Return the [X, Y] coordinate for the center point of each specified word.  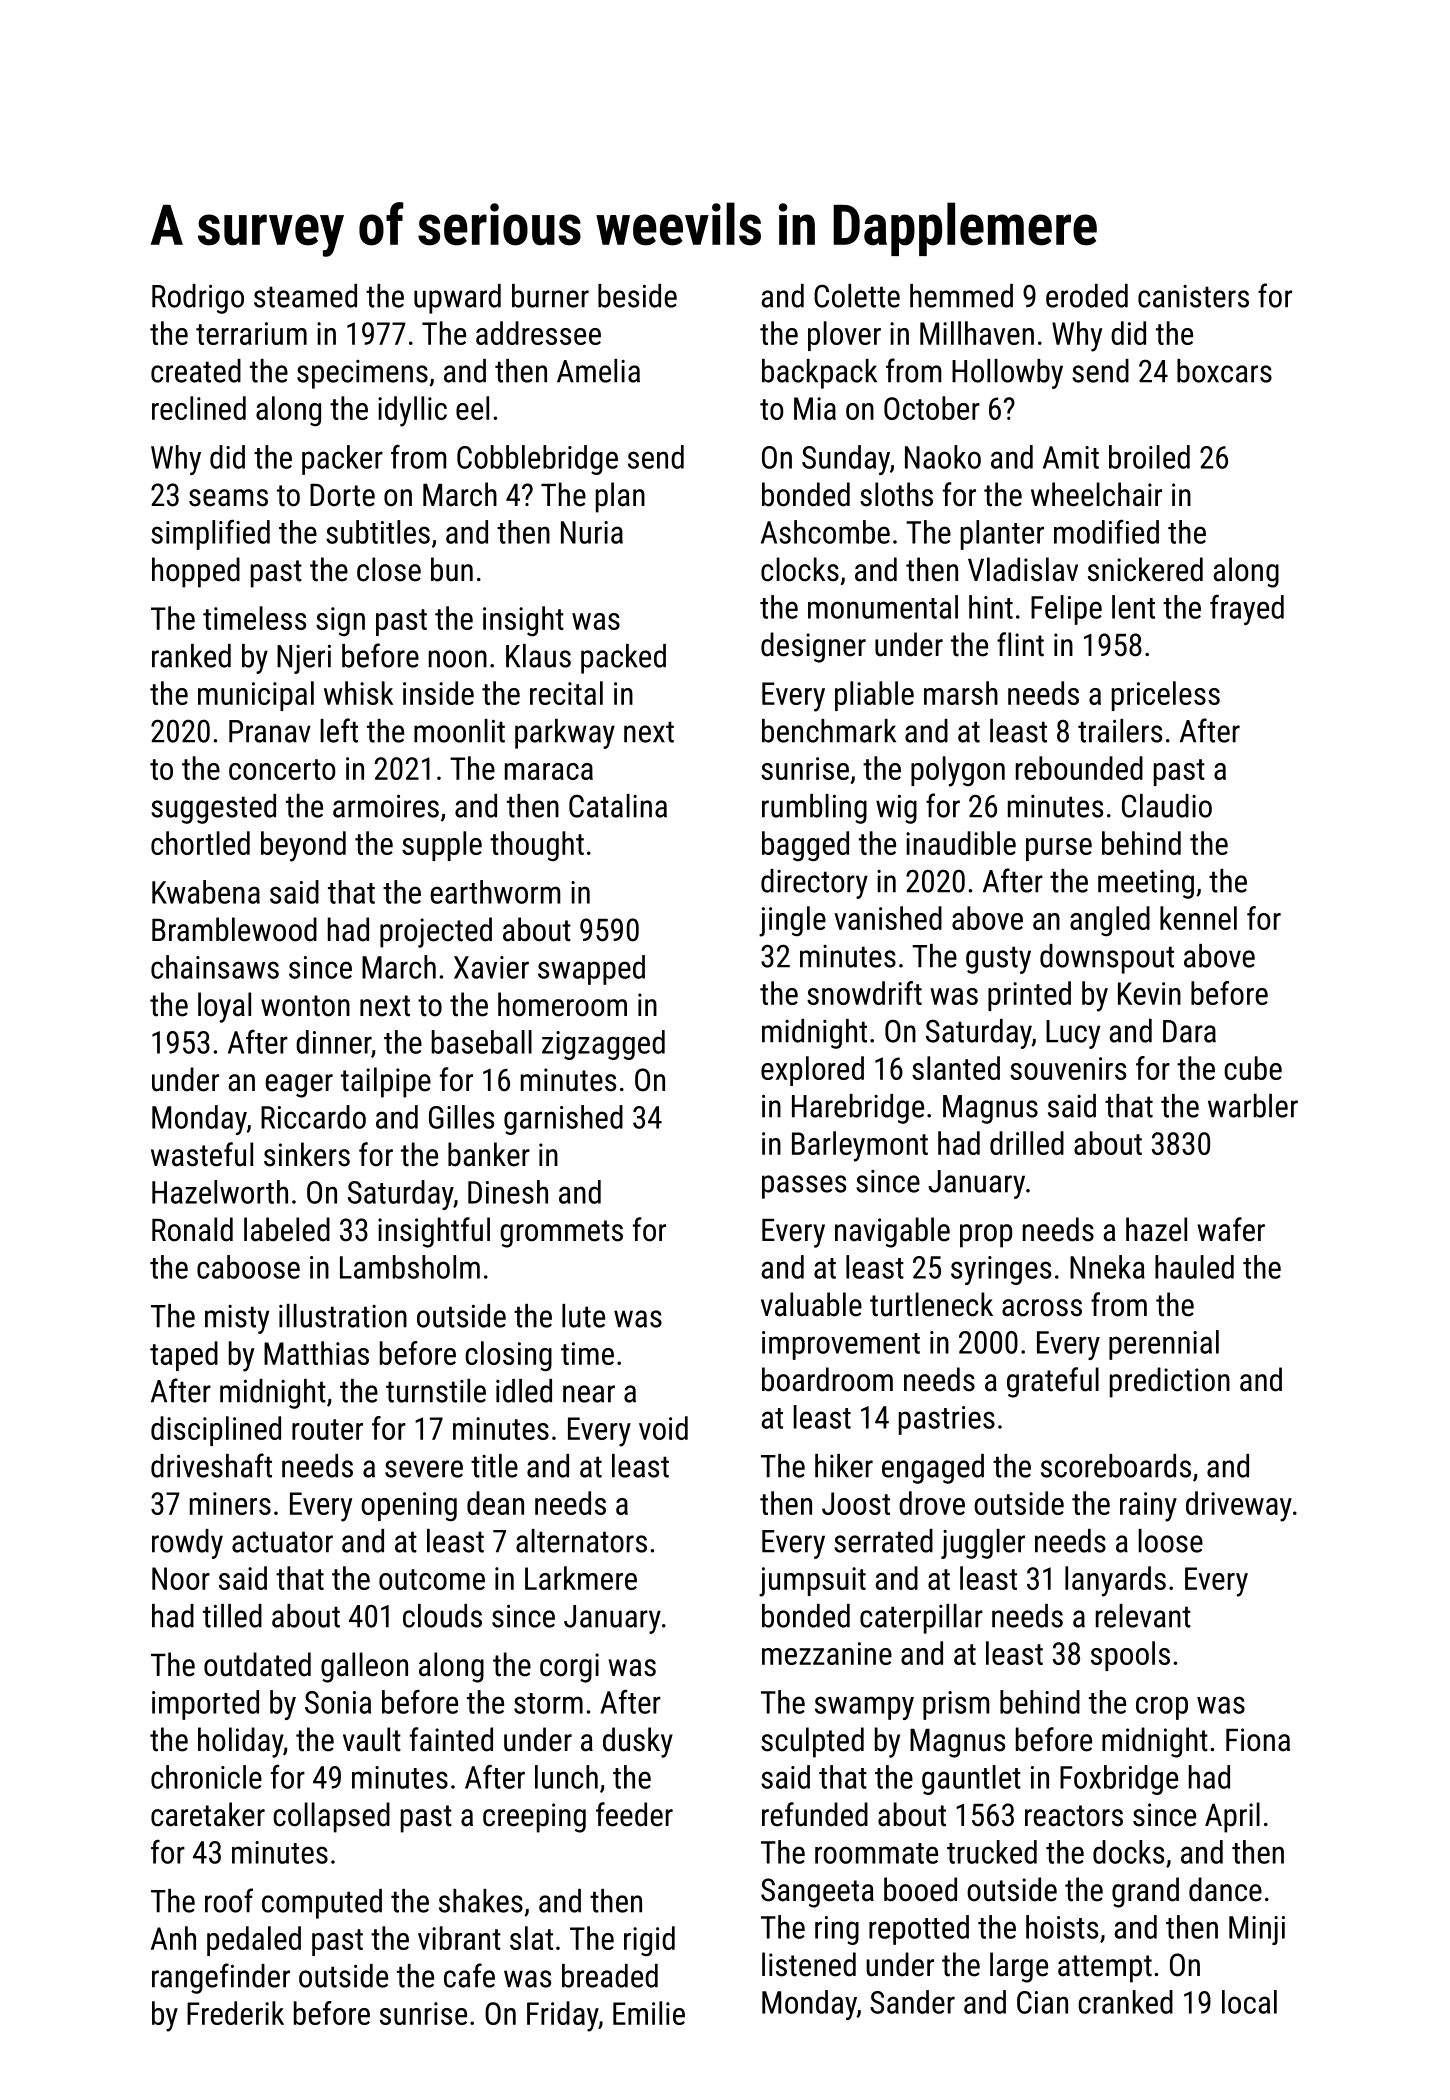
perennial [1164, 1345]
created [196, 371]
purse [1059, 849]
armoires [386, 806]
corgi [569, 1668]
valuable [811, 1304]
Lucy [1073, 1034]
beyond [303, 846]
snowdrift [864, 993]
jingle [792, 921]
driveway [1239, 1506]
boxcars [1224, 371]
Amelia [598, 371]
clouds [442, 1616]
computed [322, 1904]
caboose [248, 1267]
